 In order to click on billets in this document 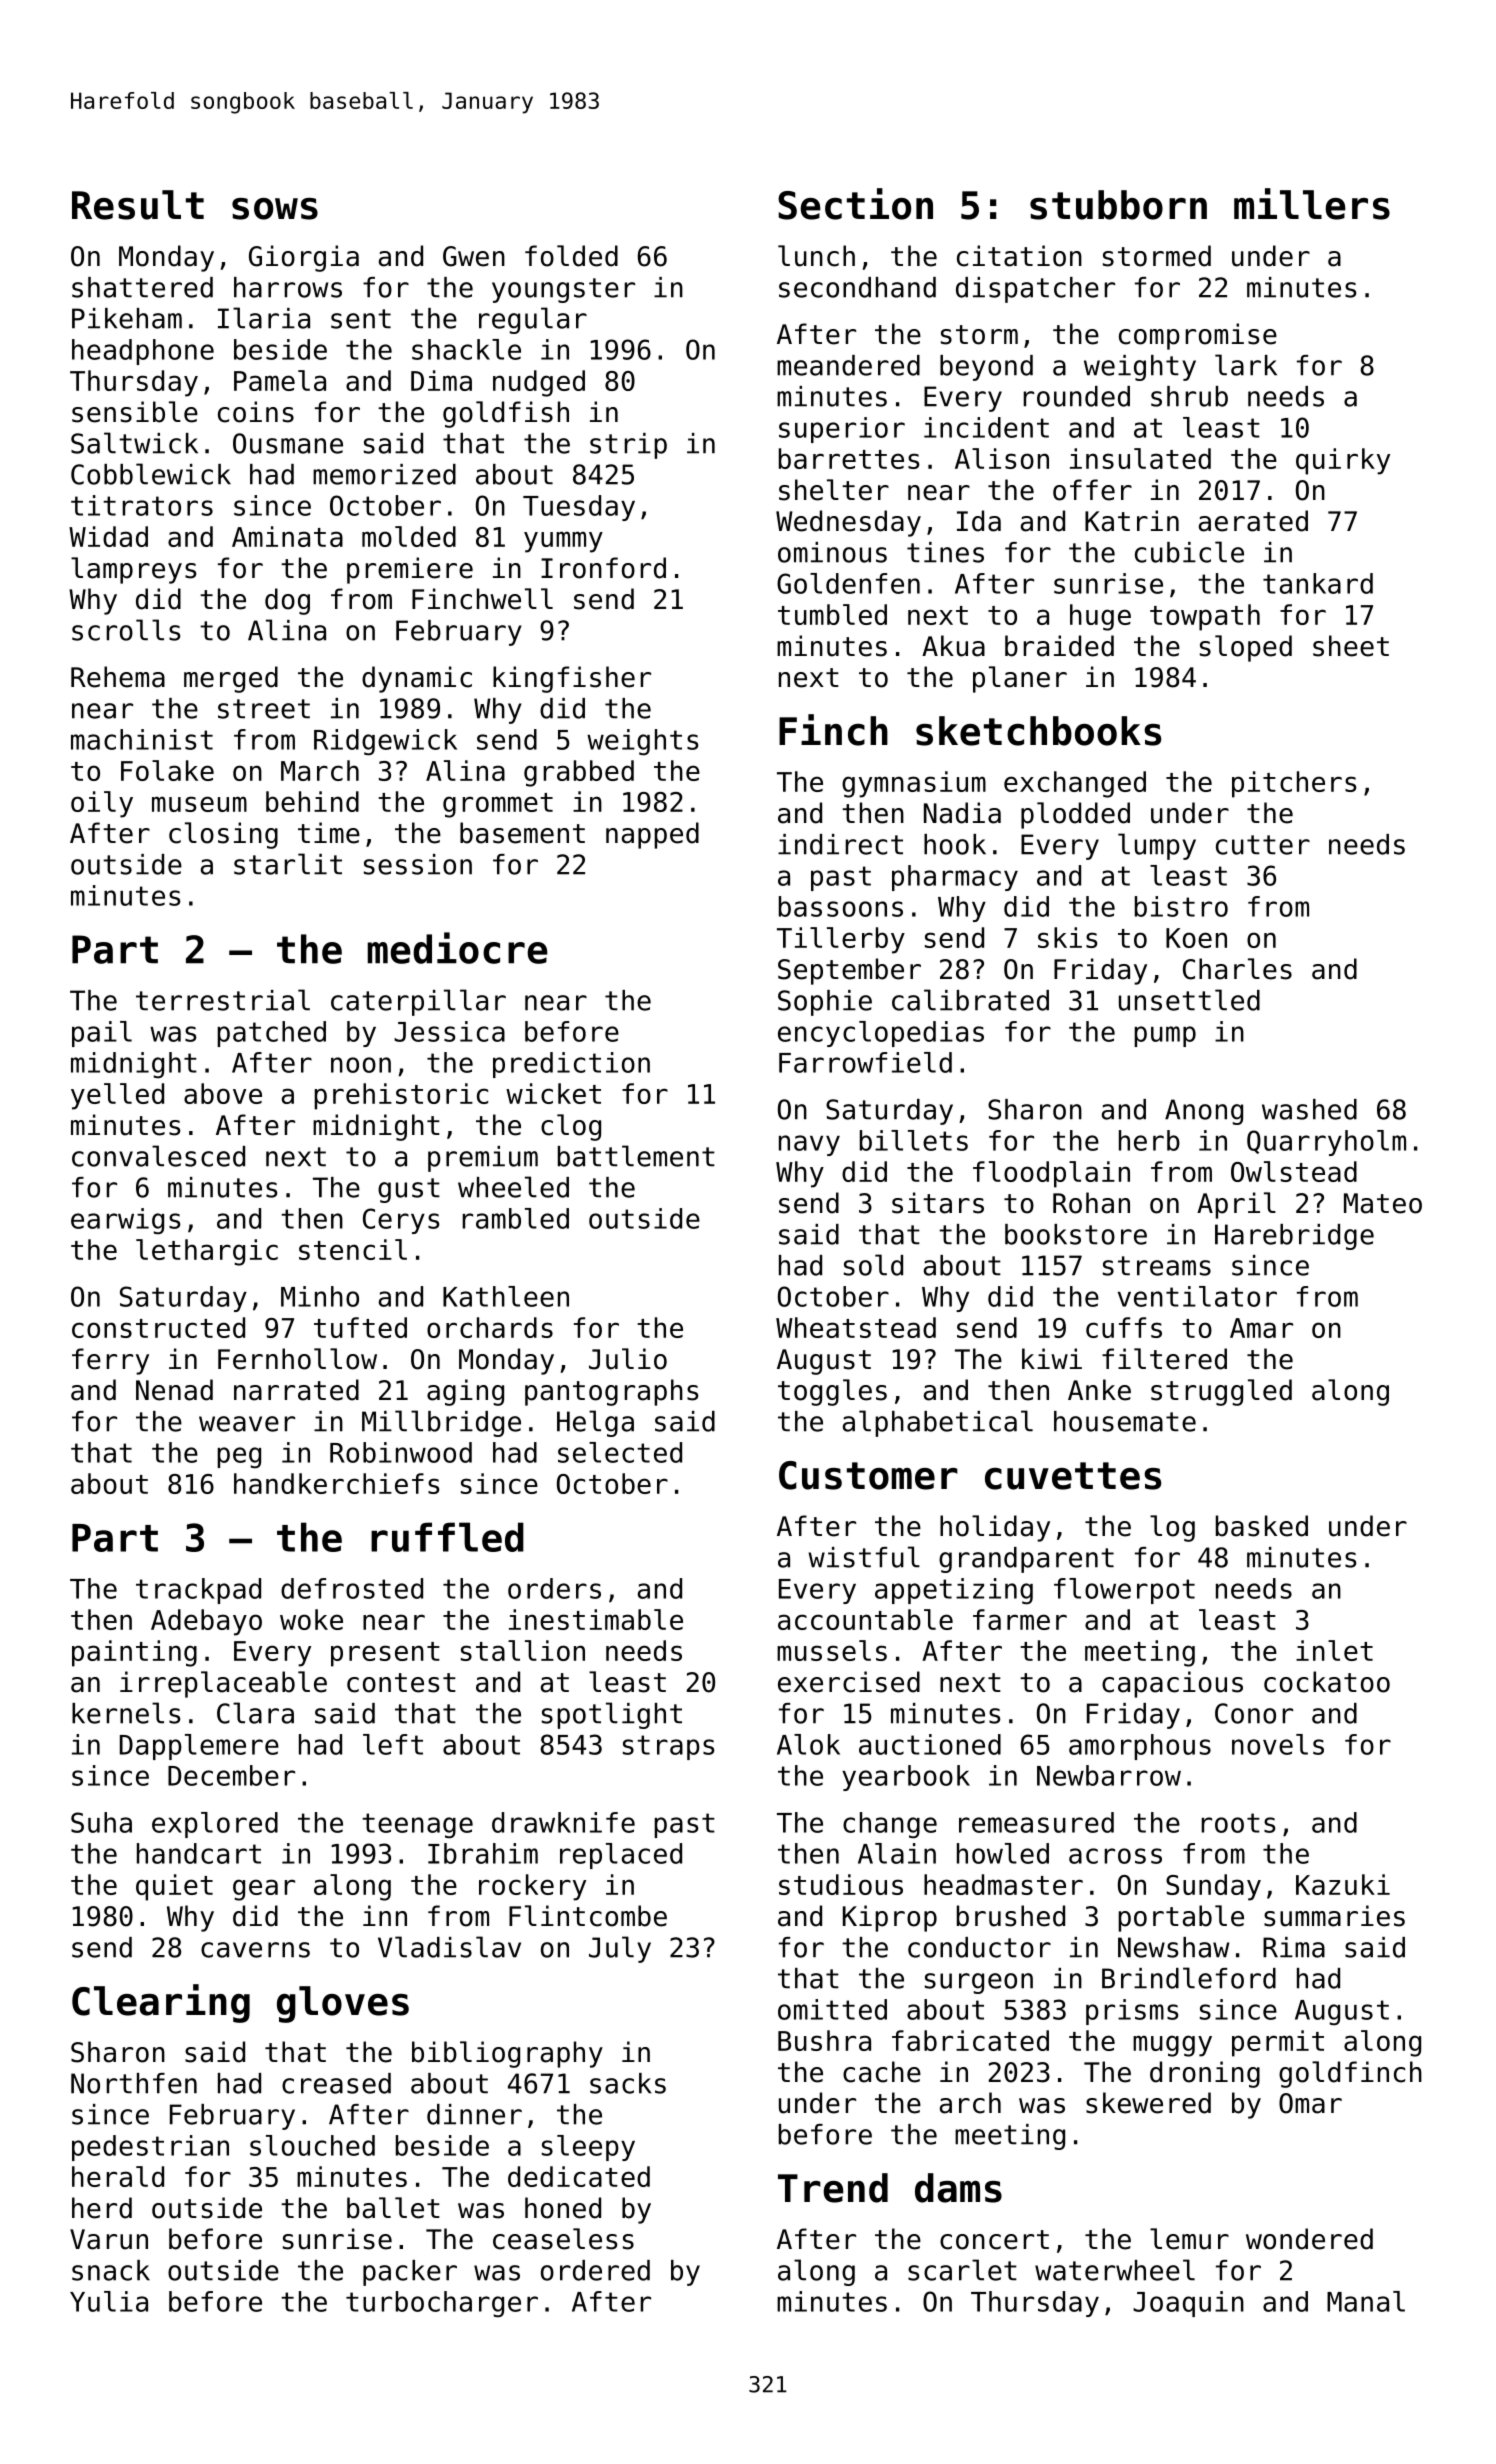, I will do `click(914, 1140)`.
